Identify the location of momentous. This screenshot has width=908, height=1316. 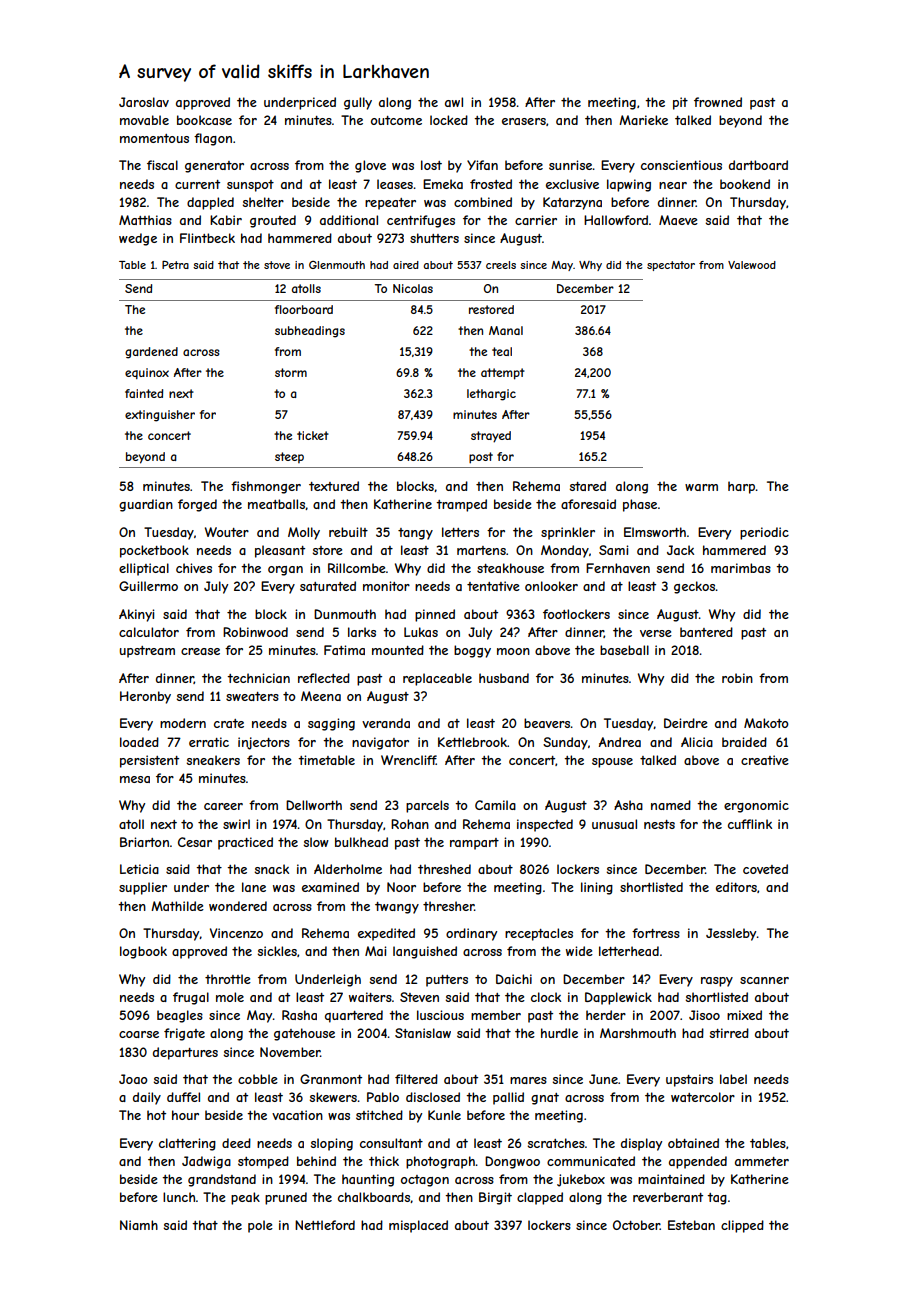
(154, 138).
